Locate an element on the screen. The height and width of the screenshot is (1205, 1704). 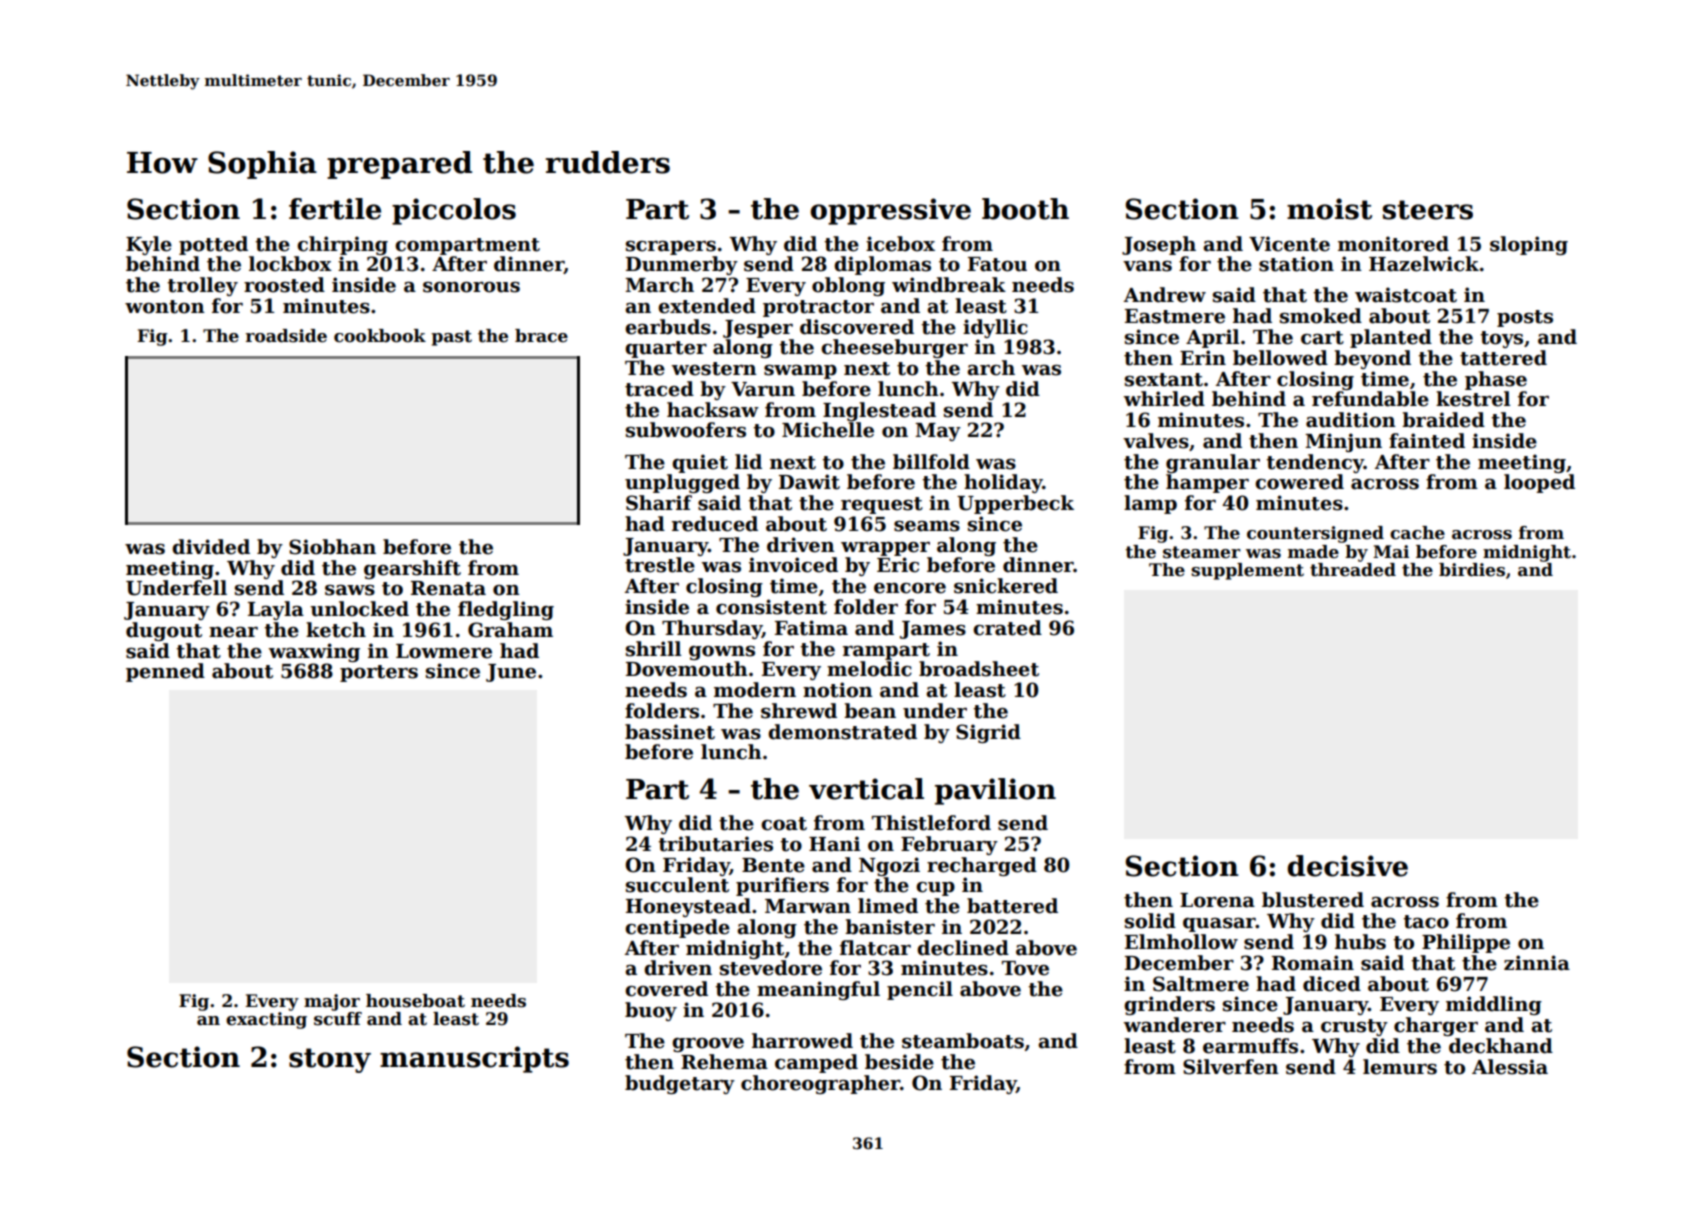
unlocked is located at coordinates (359, 609).
